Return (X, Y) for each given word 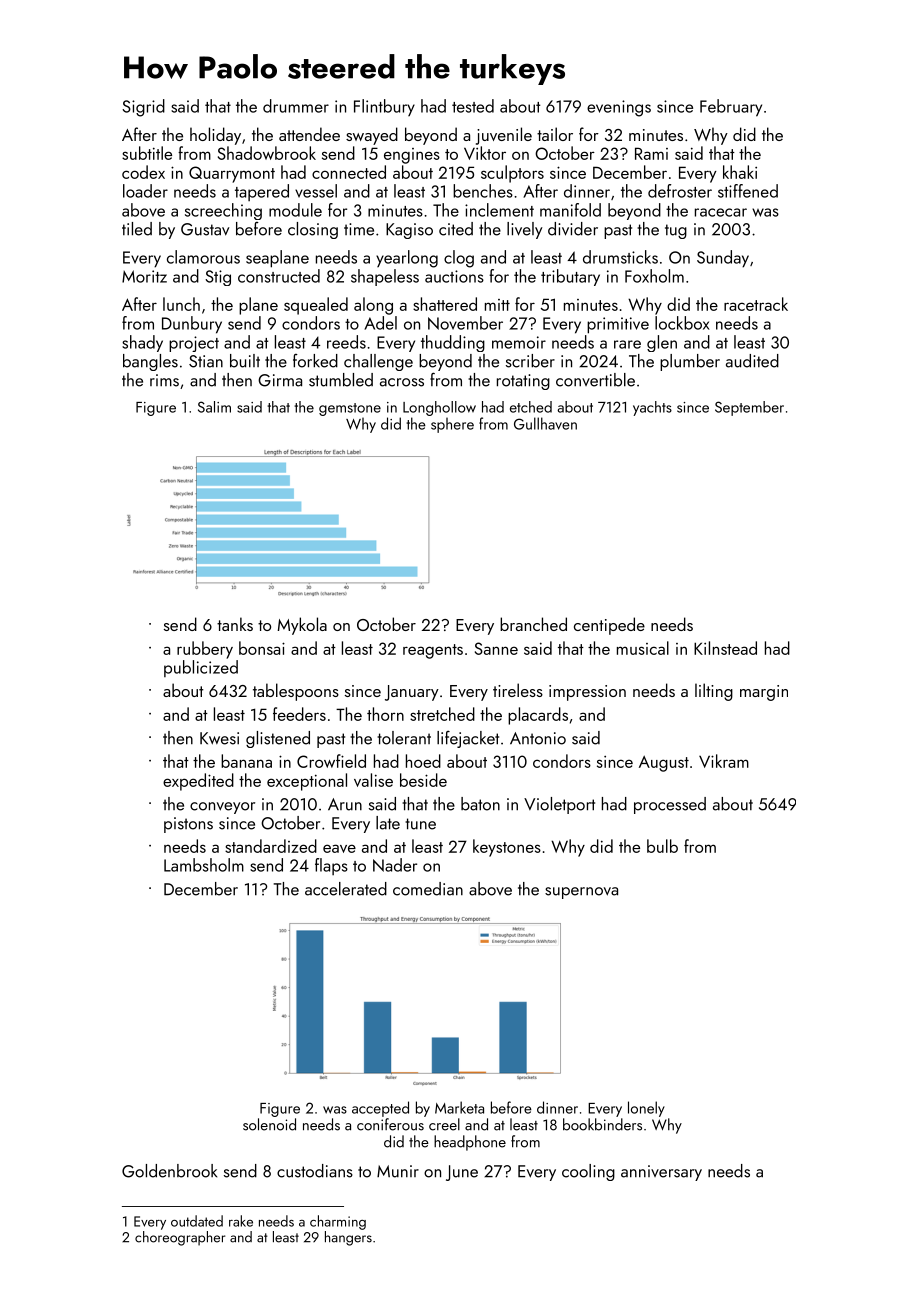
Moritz (144, 276)
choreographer (180, 1238)
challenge (378, 362)
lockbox (682, 323)
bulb (662, 846)
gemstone (350, 409)
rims (164, 380)
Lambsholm (204, 865)
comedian (428, 889)
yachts (652, 408)
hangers (348, 1238)
